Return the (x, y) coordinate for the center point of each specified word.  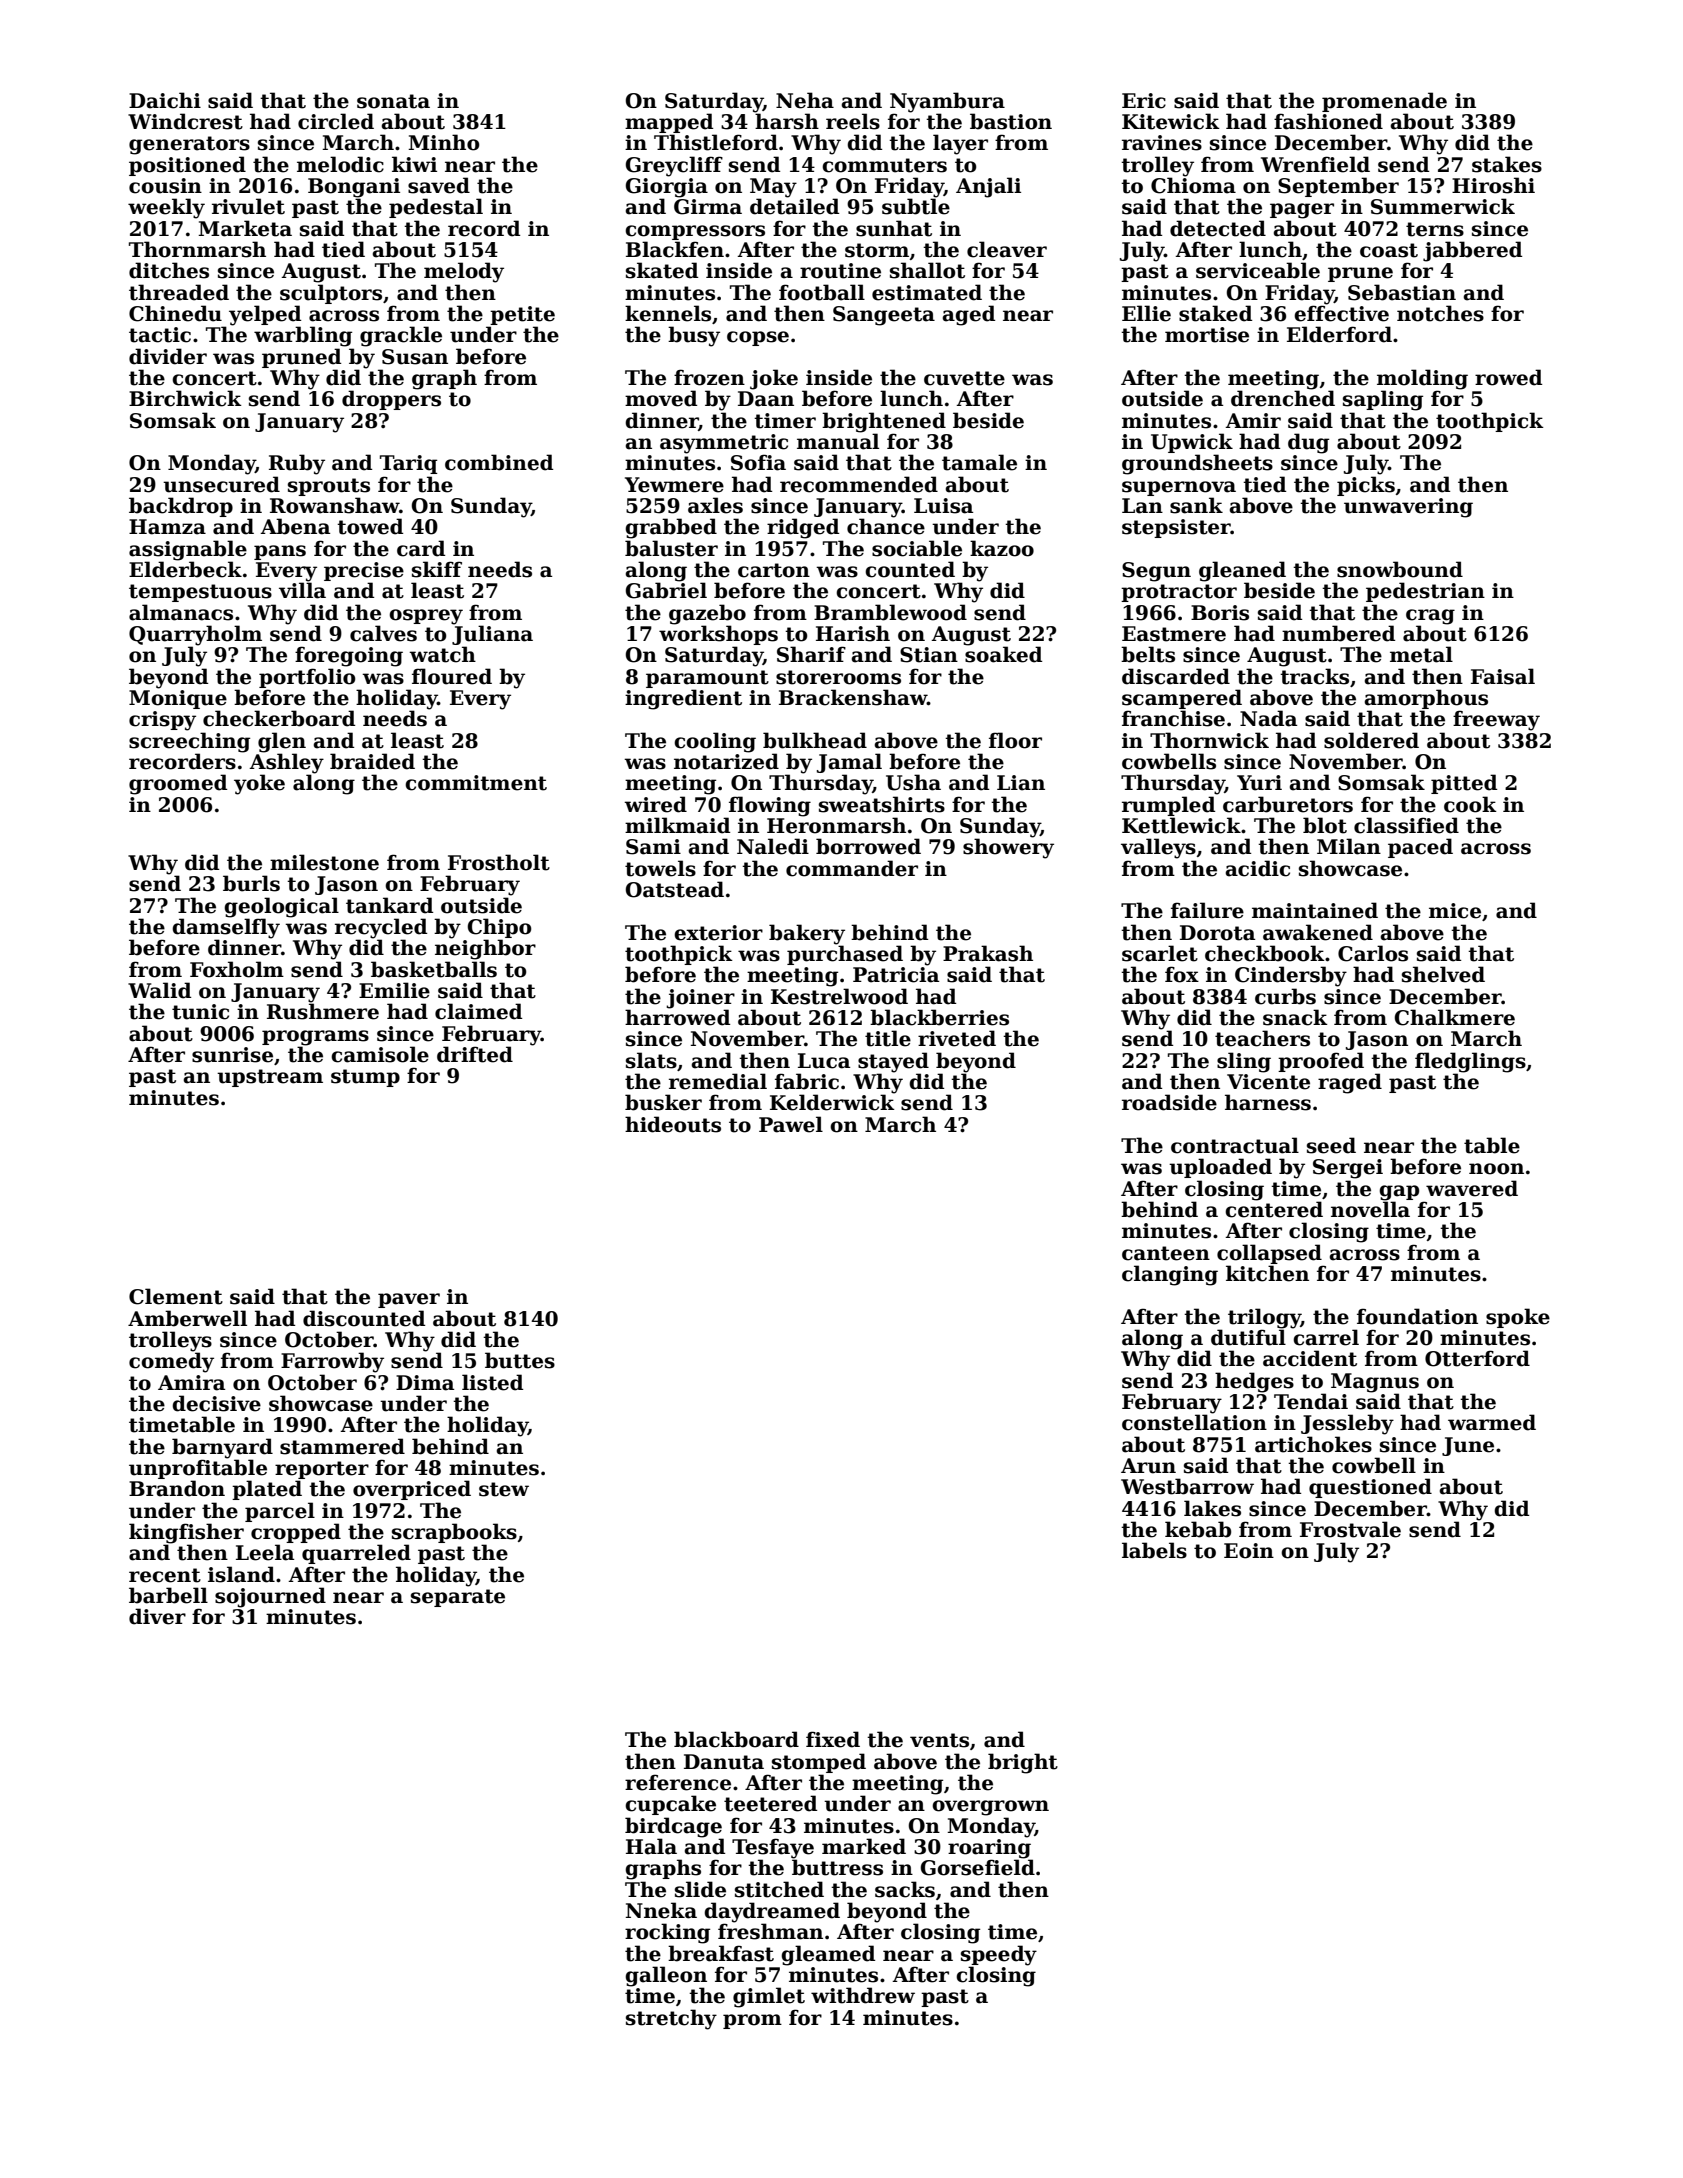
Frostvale (1350, 1529)
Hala (651, 1846)
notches (1440, 313)
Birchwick (185, 398)
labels (1154, 1550)
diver (157, 1616)
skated (662, 270)
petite (522, 315)
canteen (1166, 1253)
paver (409, 1300)
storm (877, 250)
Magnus (1375, 1383)
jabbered (1472, 251)
